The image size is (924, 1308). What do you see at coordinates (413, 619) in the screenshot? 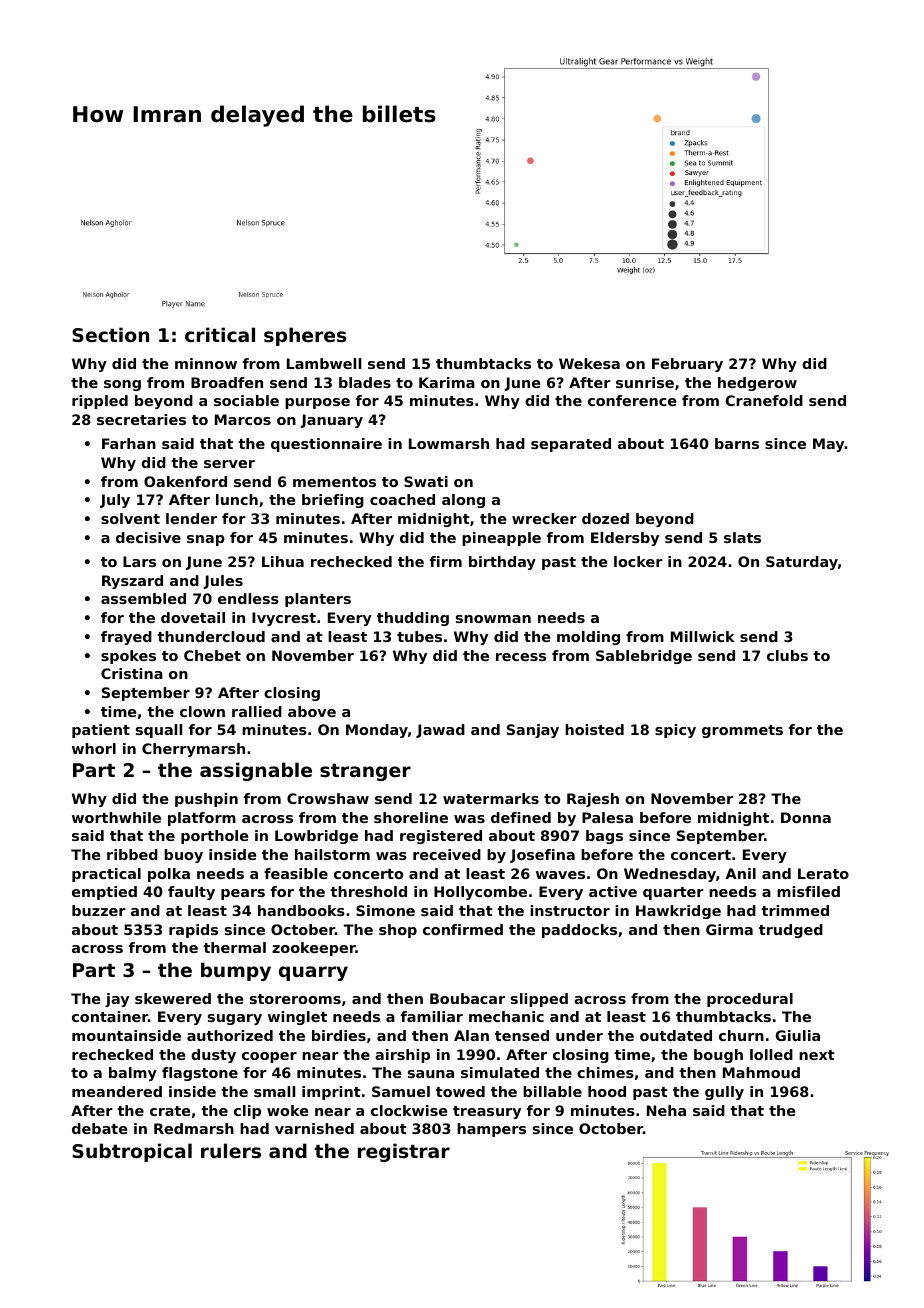
I see `thudding` at bounding box center [413, 619].
